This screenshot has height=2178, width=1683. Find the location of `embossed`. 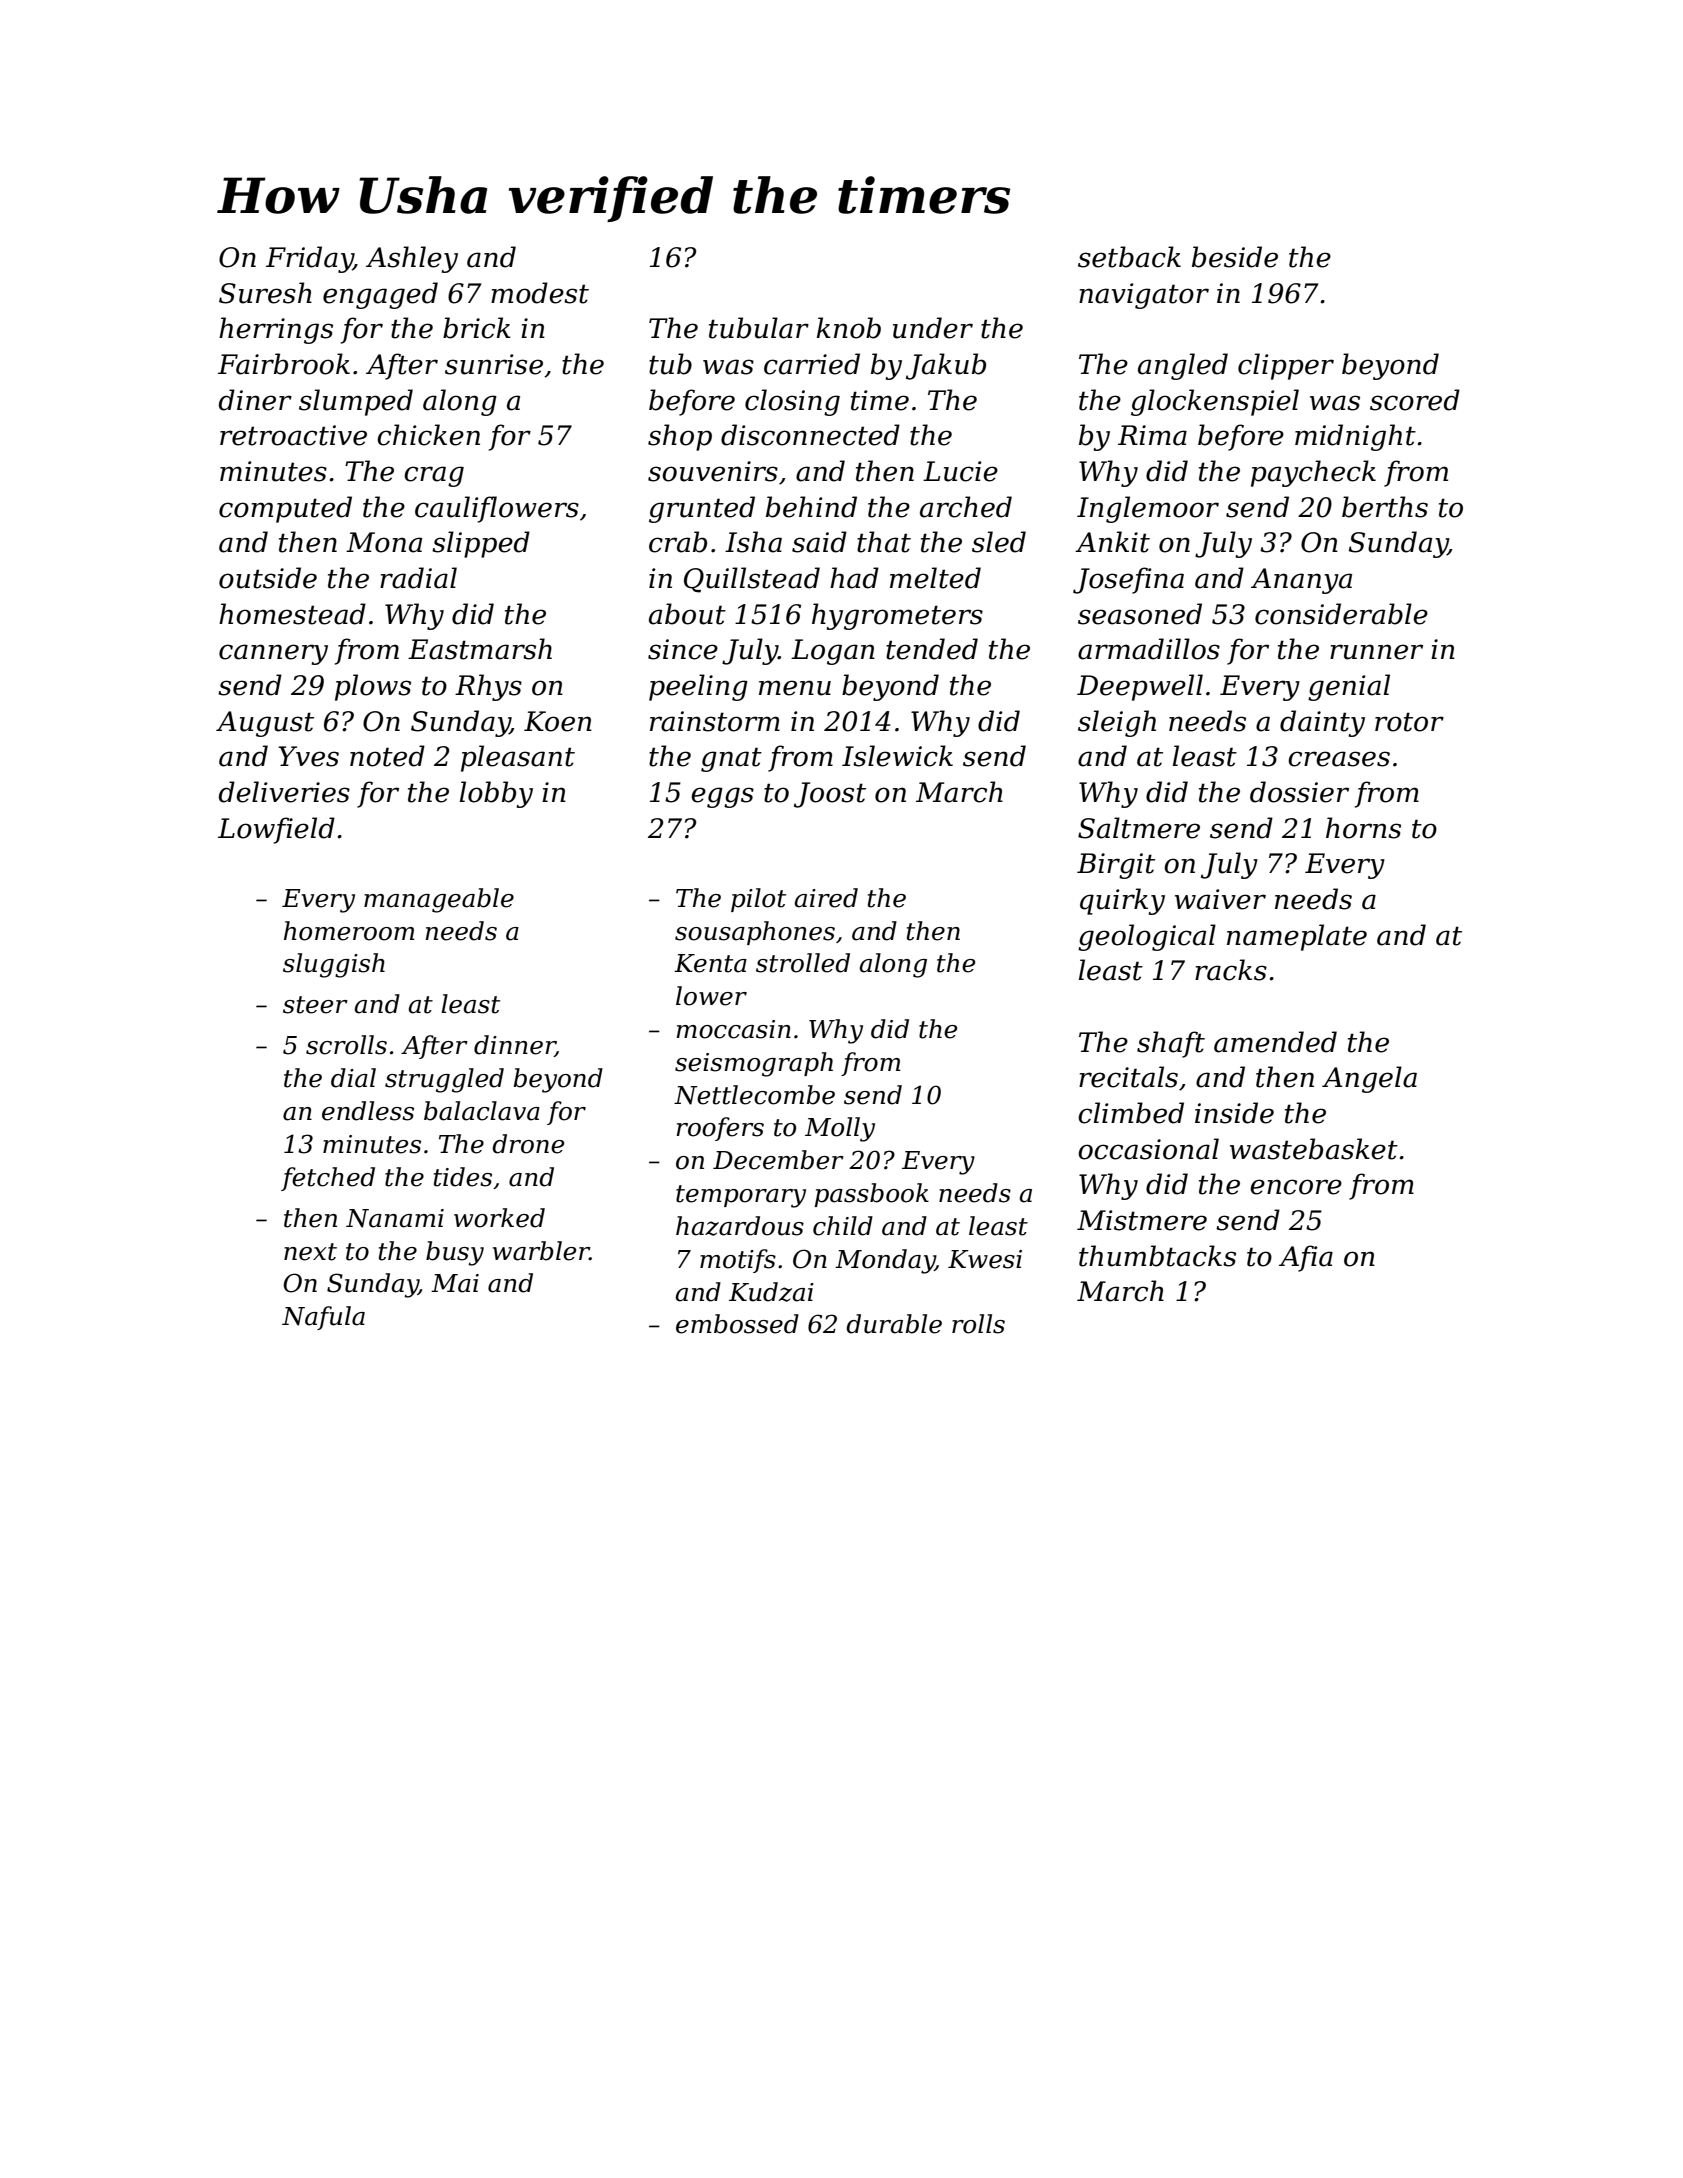

embossed is located at coordinates (737, 1324).
